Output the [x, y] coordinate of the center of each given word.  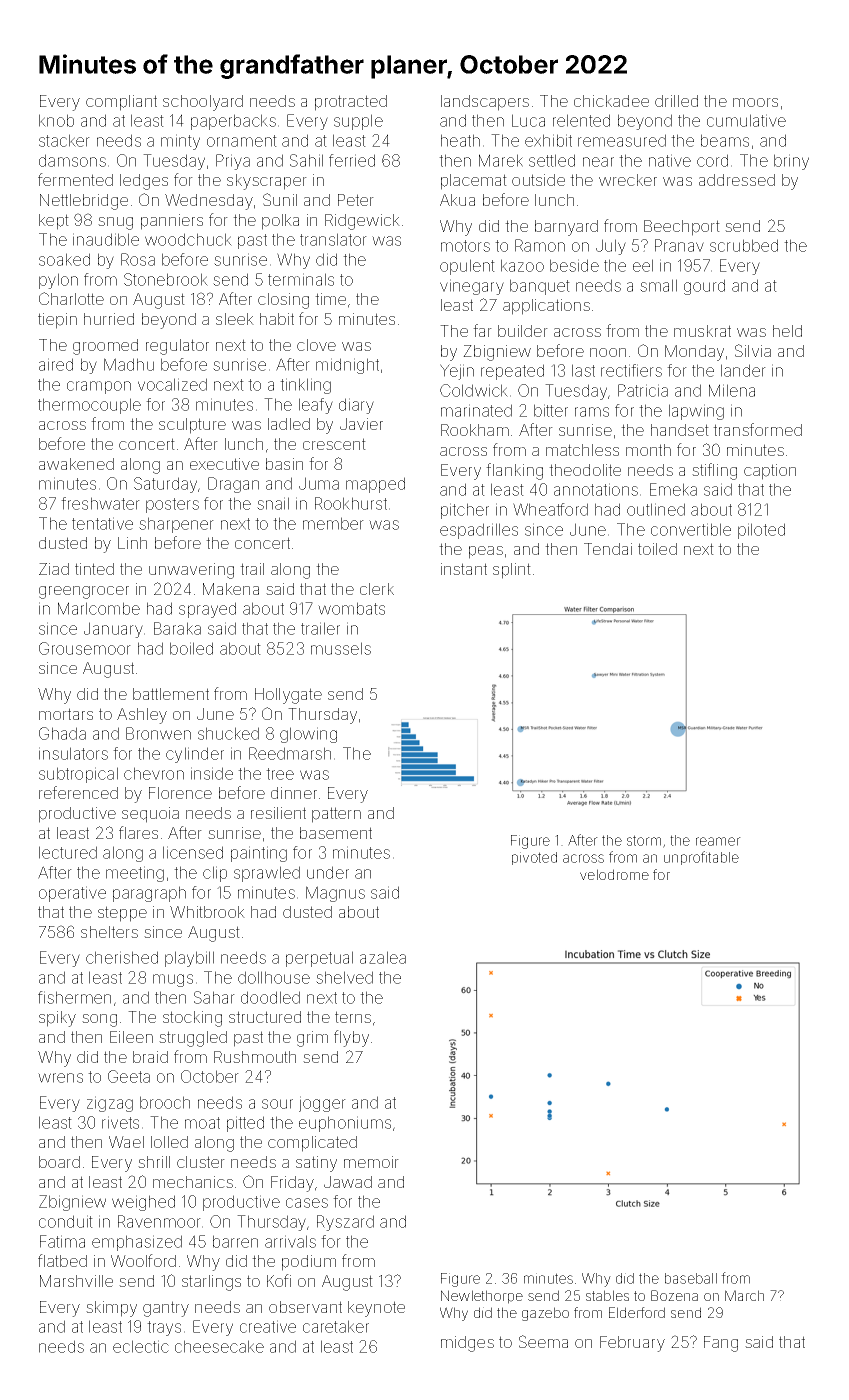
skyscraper [267, 182]
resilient [278, 813]
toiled [657, 549]
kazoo [522, 265]
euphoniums [345, 1124]
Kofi [279, 1280]
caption [770, 472]
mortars [66, 714]
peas [486, 552]
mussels [341, 648]
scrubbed [744, 245]
